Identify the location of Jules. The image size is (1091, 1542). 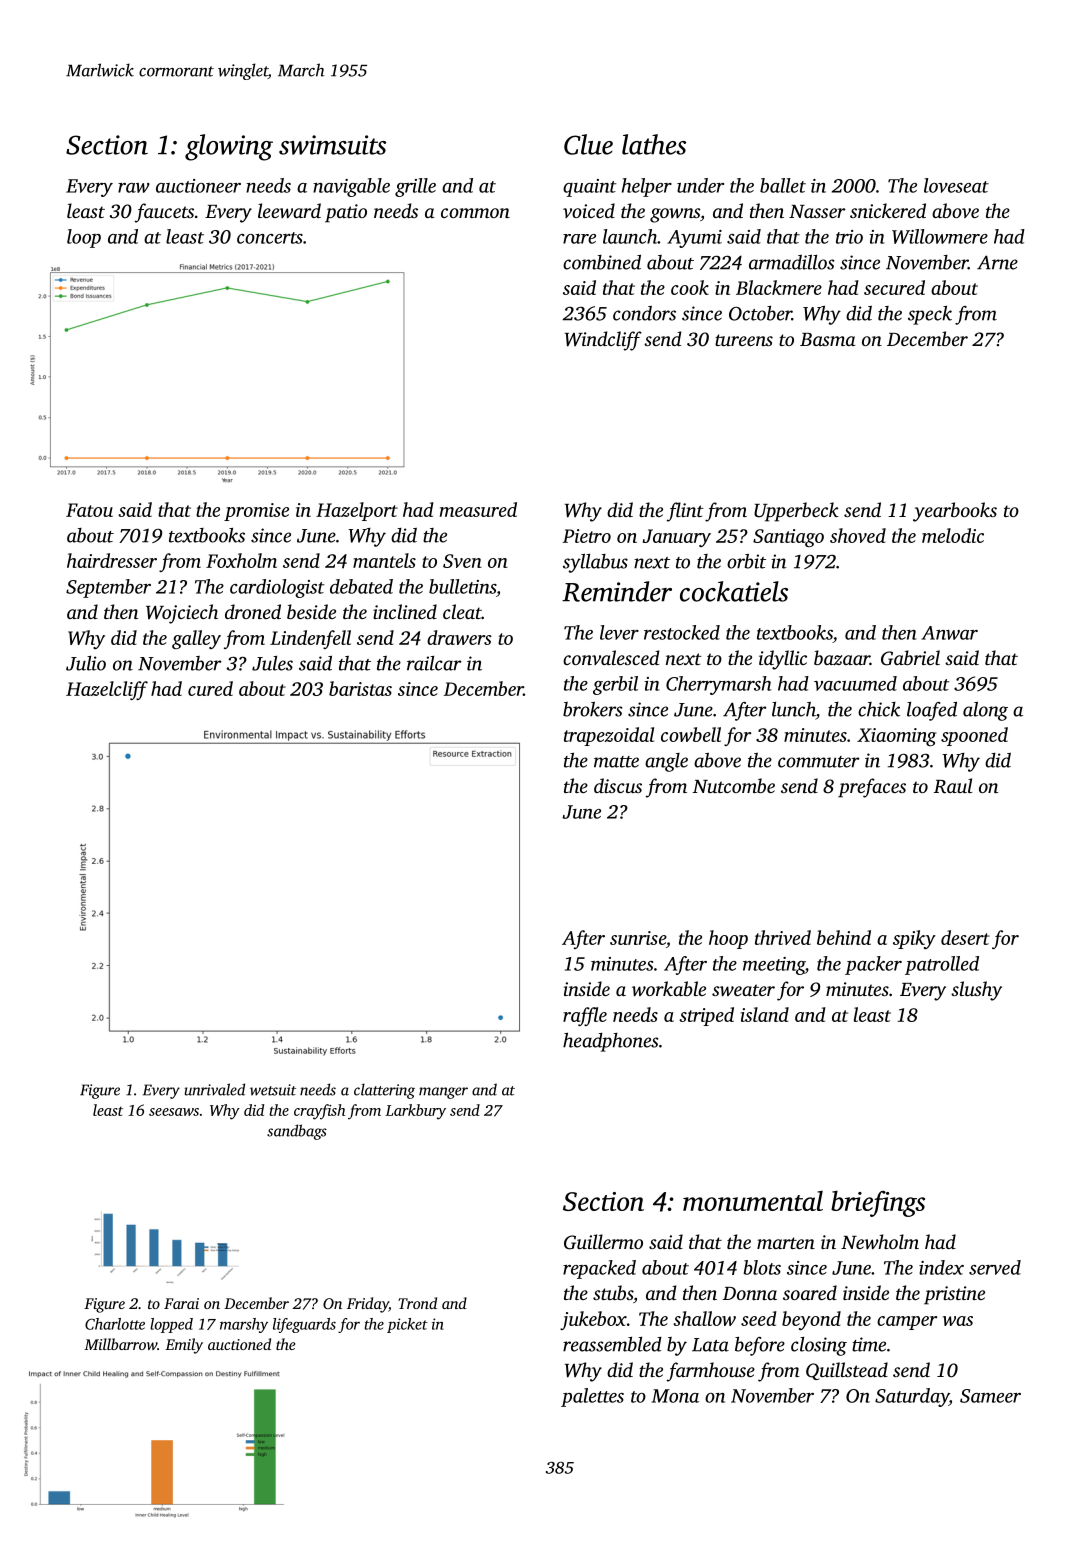
(272, 663).
